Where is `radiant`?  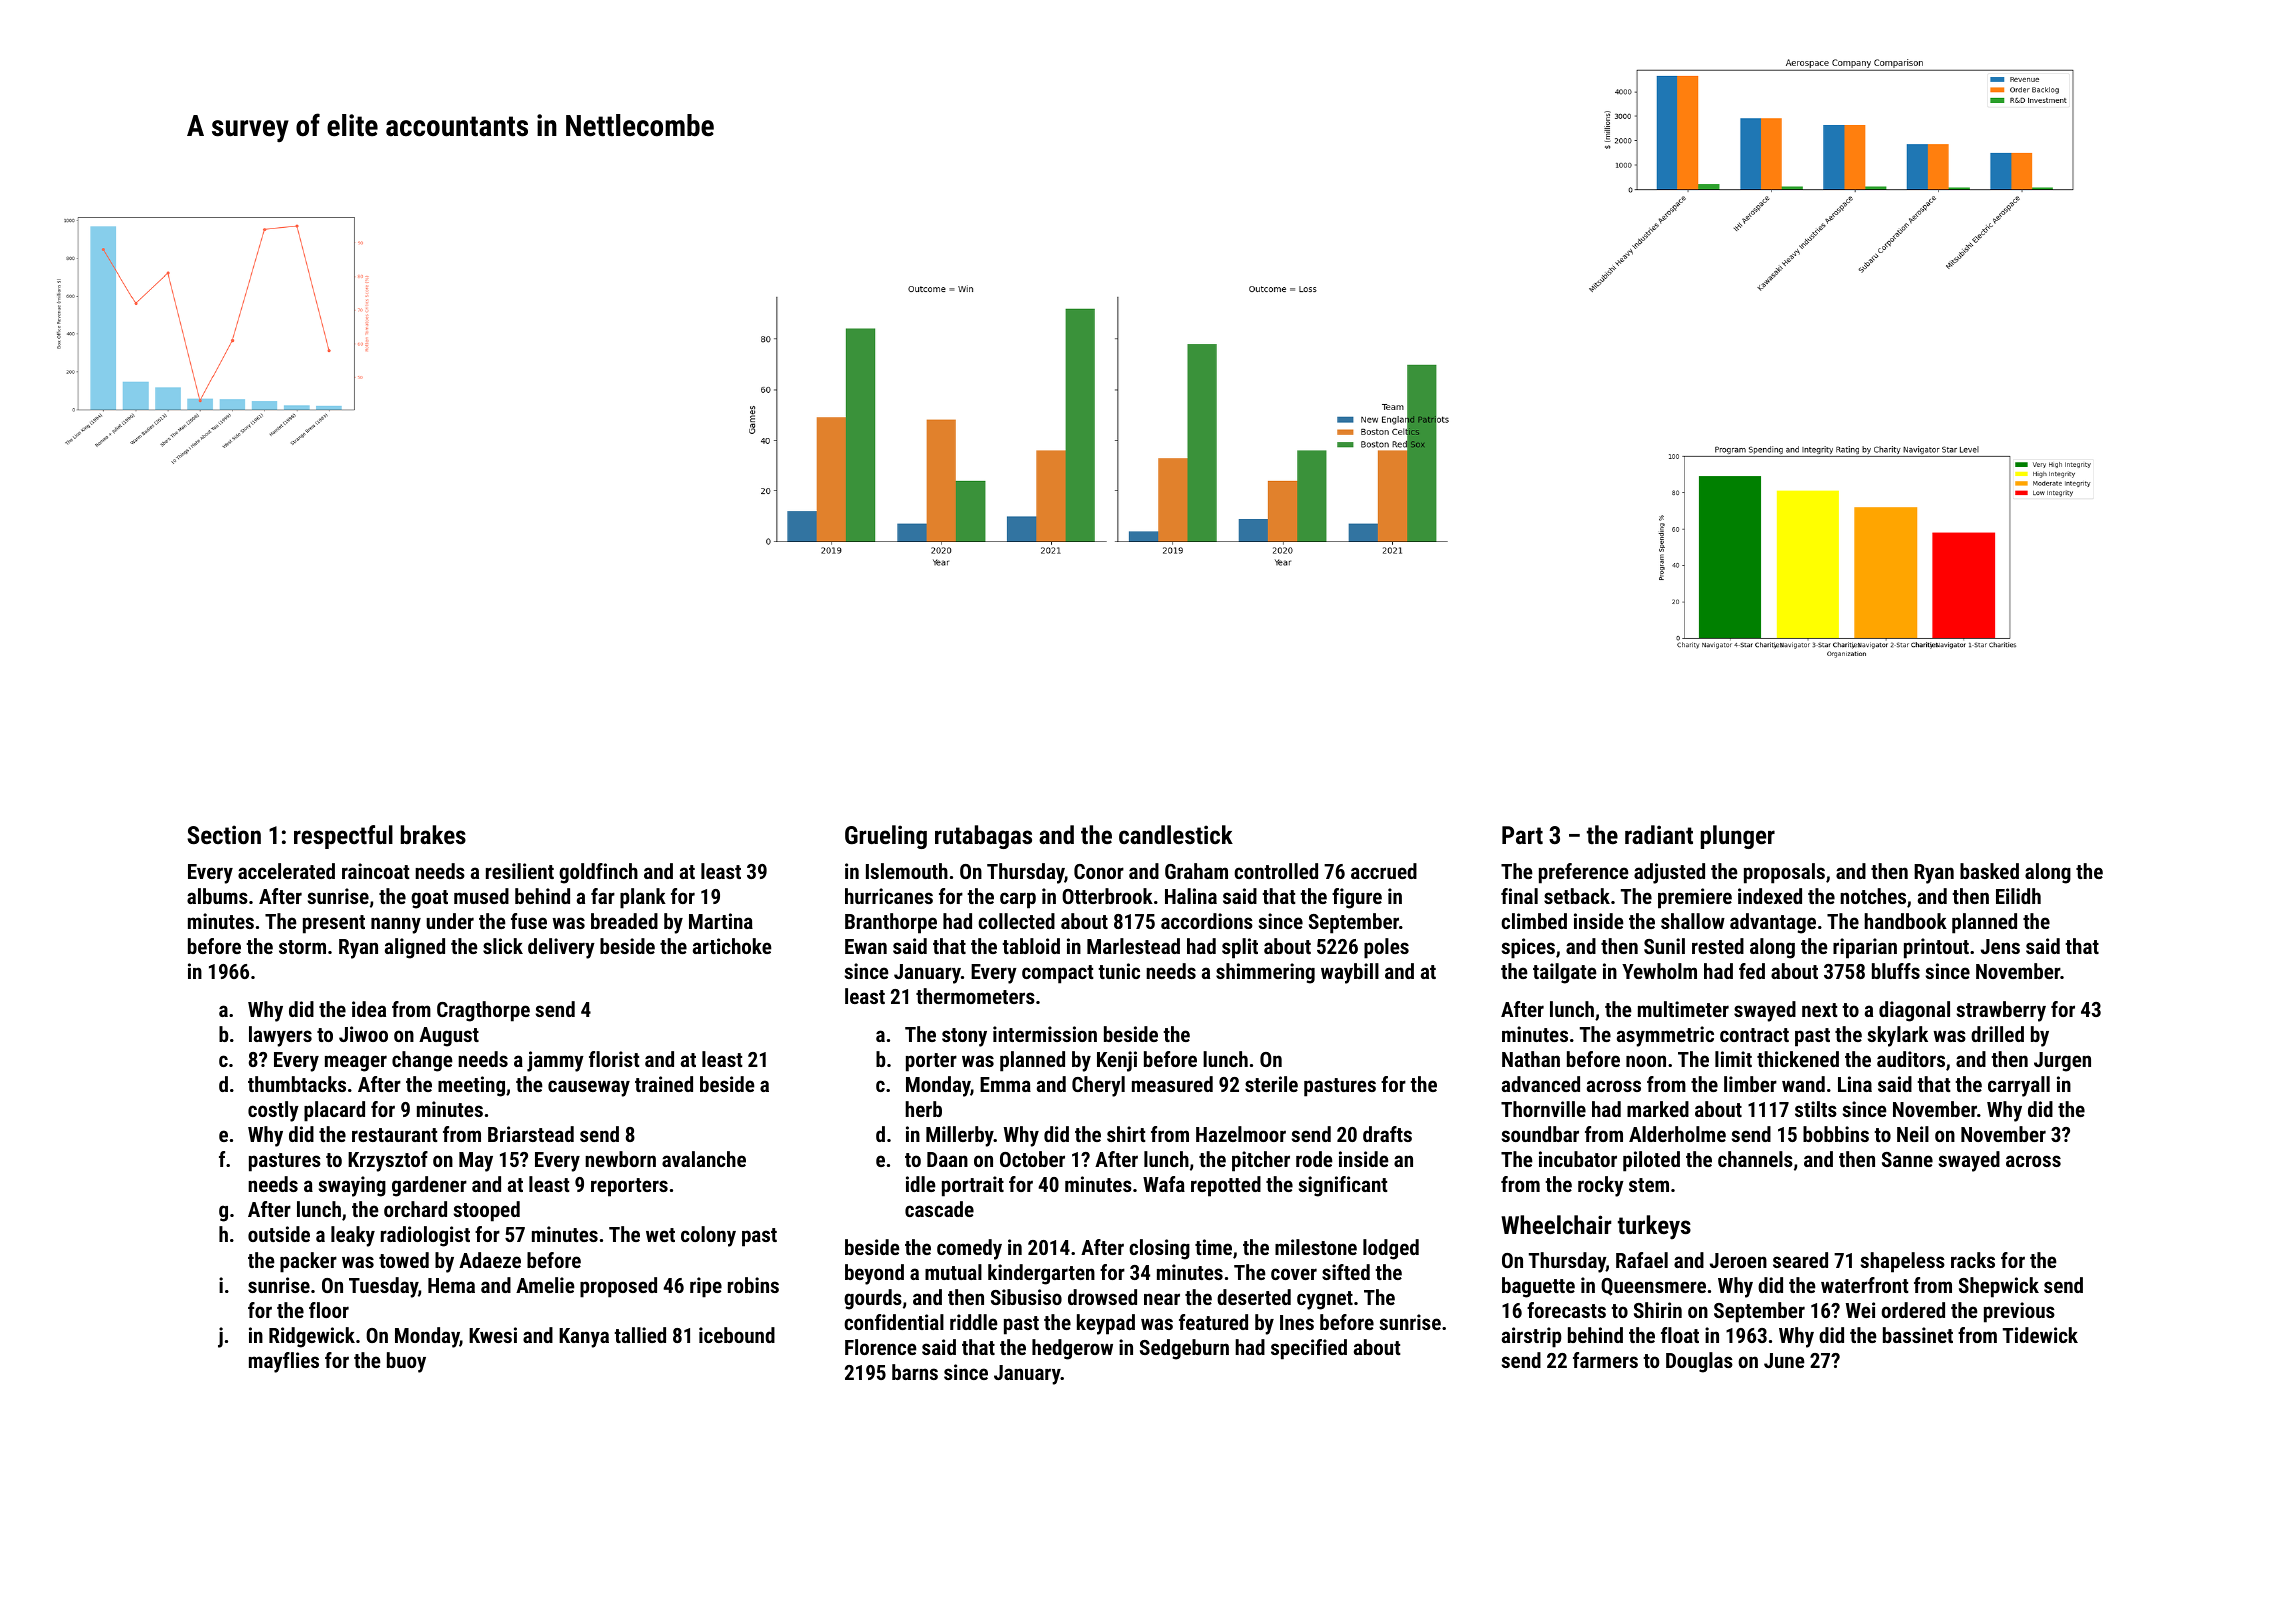
radiant is located at coordinates (1659, 834).
